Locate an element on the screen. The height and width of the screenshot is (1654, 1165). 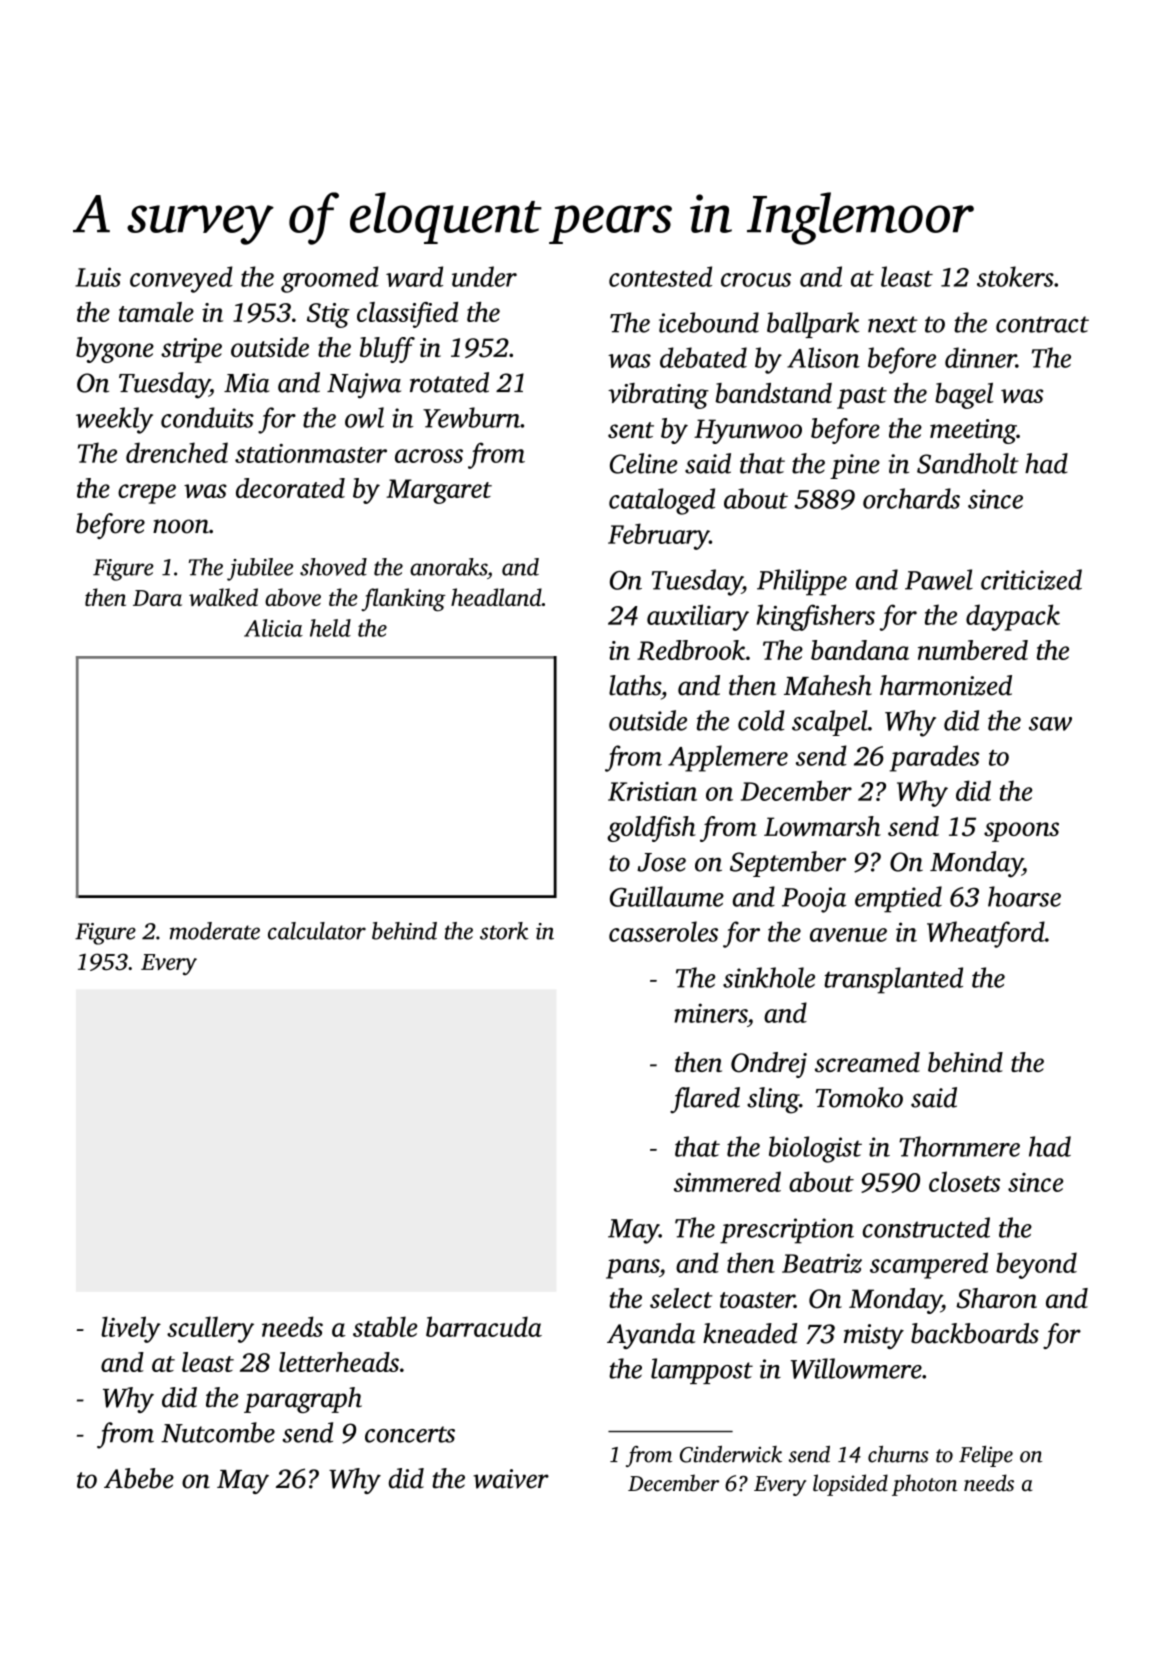
headland is located at coordinates (496, 597).
